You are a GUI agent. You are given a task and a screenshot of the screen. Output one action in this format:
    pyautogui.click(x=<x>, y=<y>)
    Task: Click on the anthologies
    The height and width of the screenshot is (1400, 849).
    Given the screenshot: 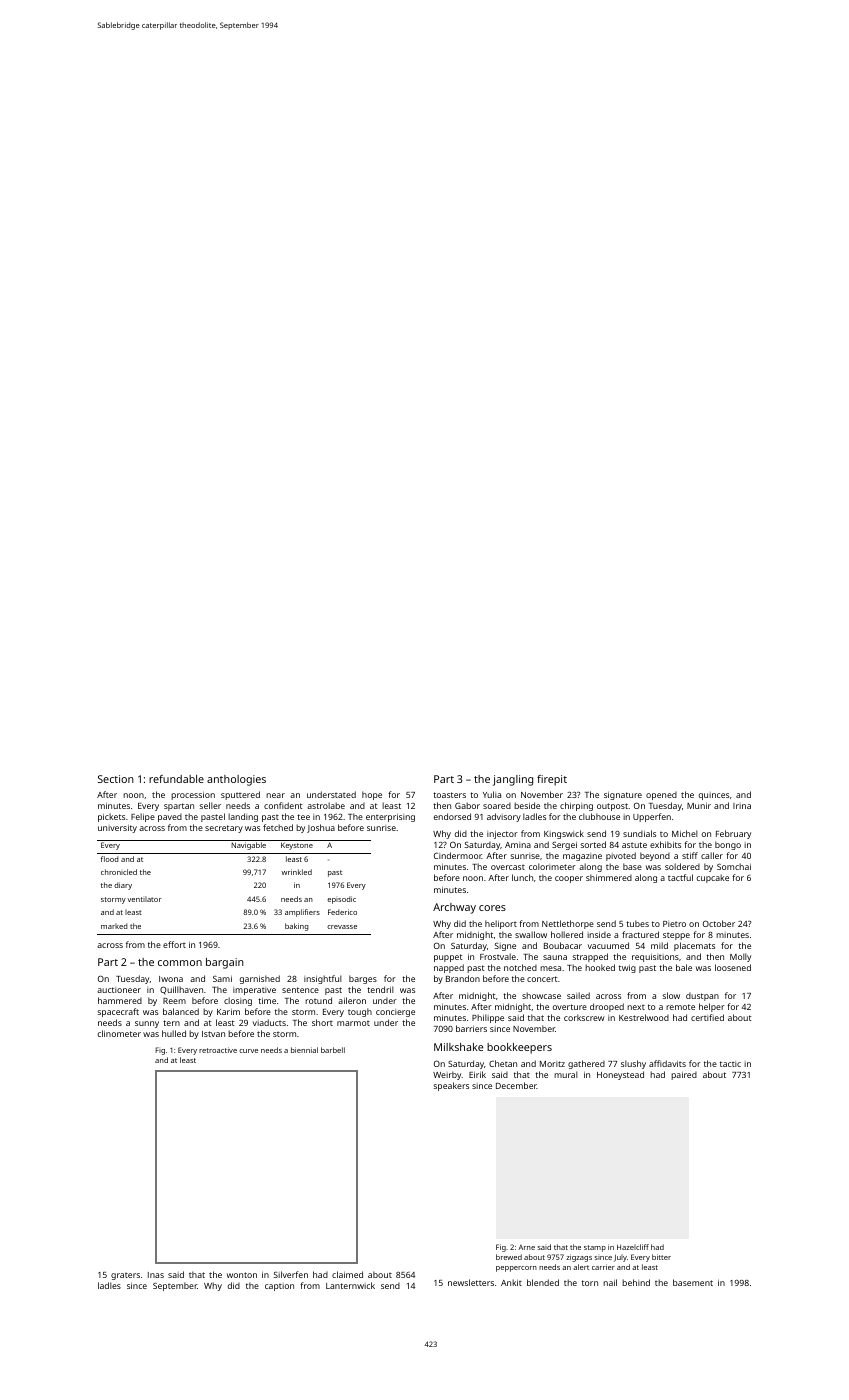 What is the action you would take?
    pyautogui.click(x=236, y=780)
